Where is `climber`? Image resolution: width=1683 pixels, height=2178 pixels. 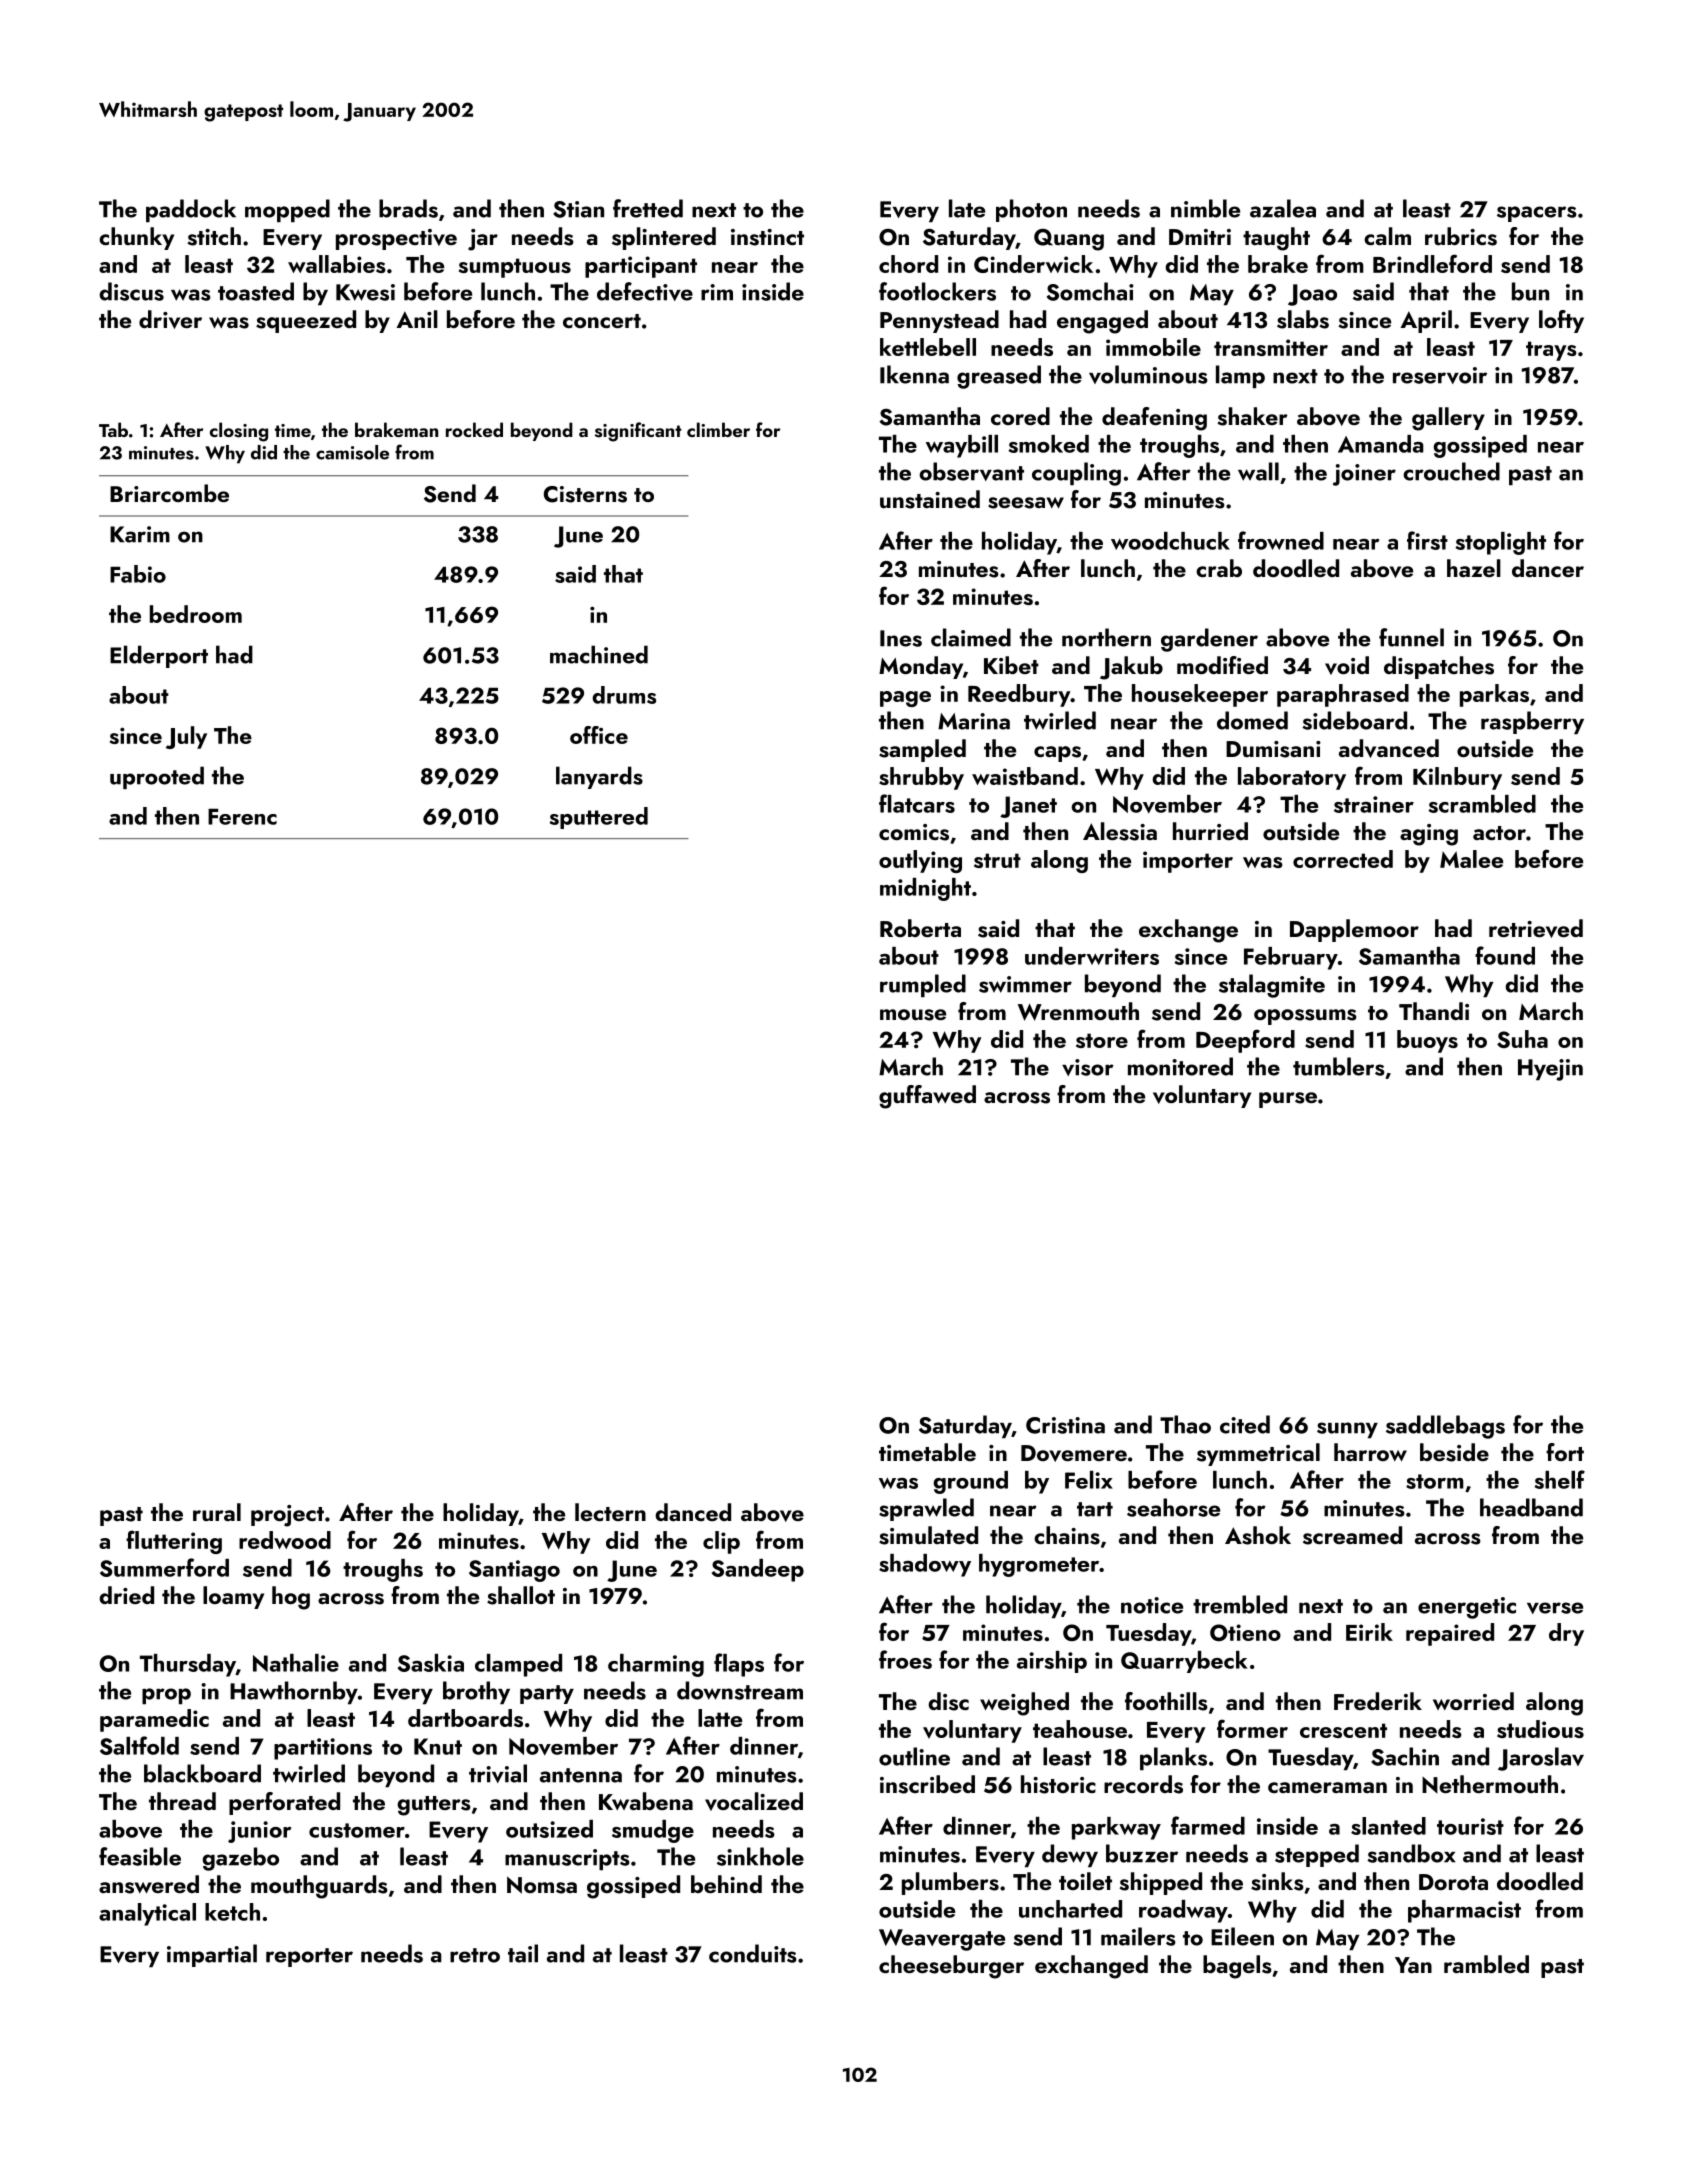
climber is located at coordinates (718, 429).
